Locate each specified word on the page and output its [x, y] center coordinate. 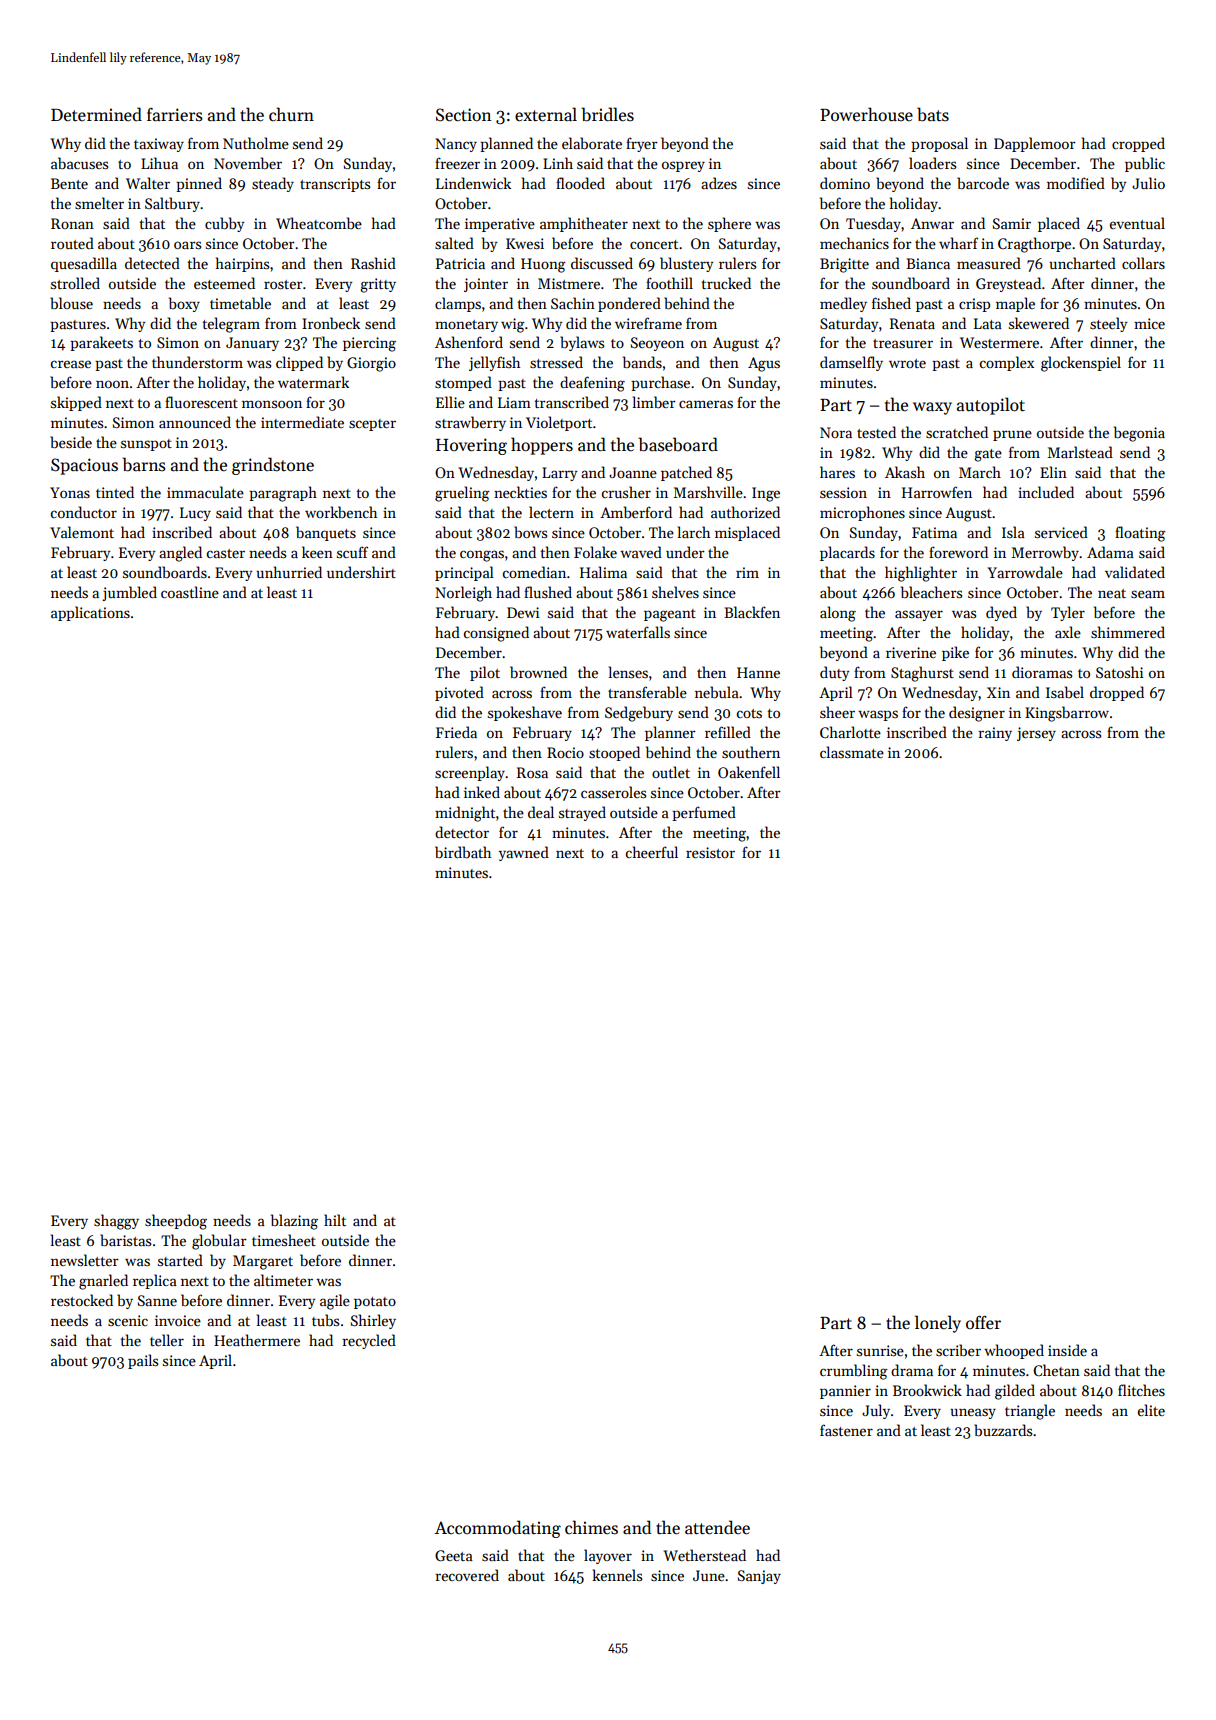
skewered [1039, 323]
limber [654, 402]
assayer [919, 615]
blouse [71, 303]
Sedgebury [639, 714]
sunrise [880, 1350]
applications [90, 613]
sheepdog [176, 1222]
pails [143, 1361]
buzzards [1003, 1430]
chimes [591, 1527]
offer [983, 1323]
